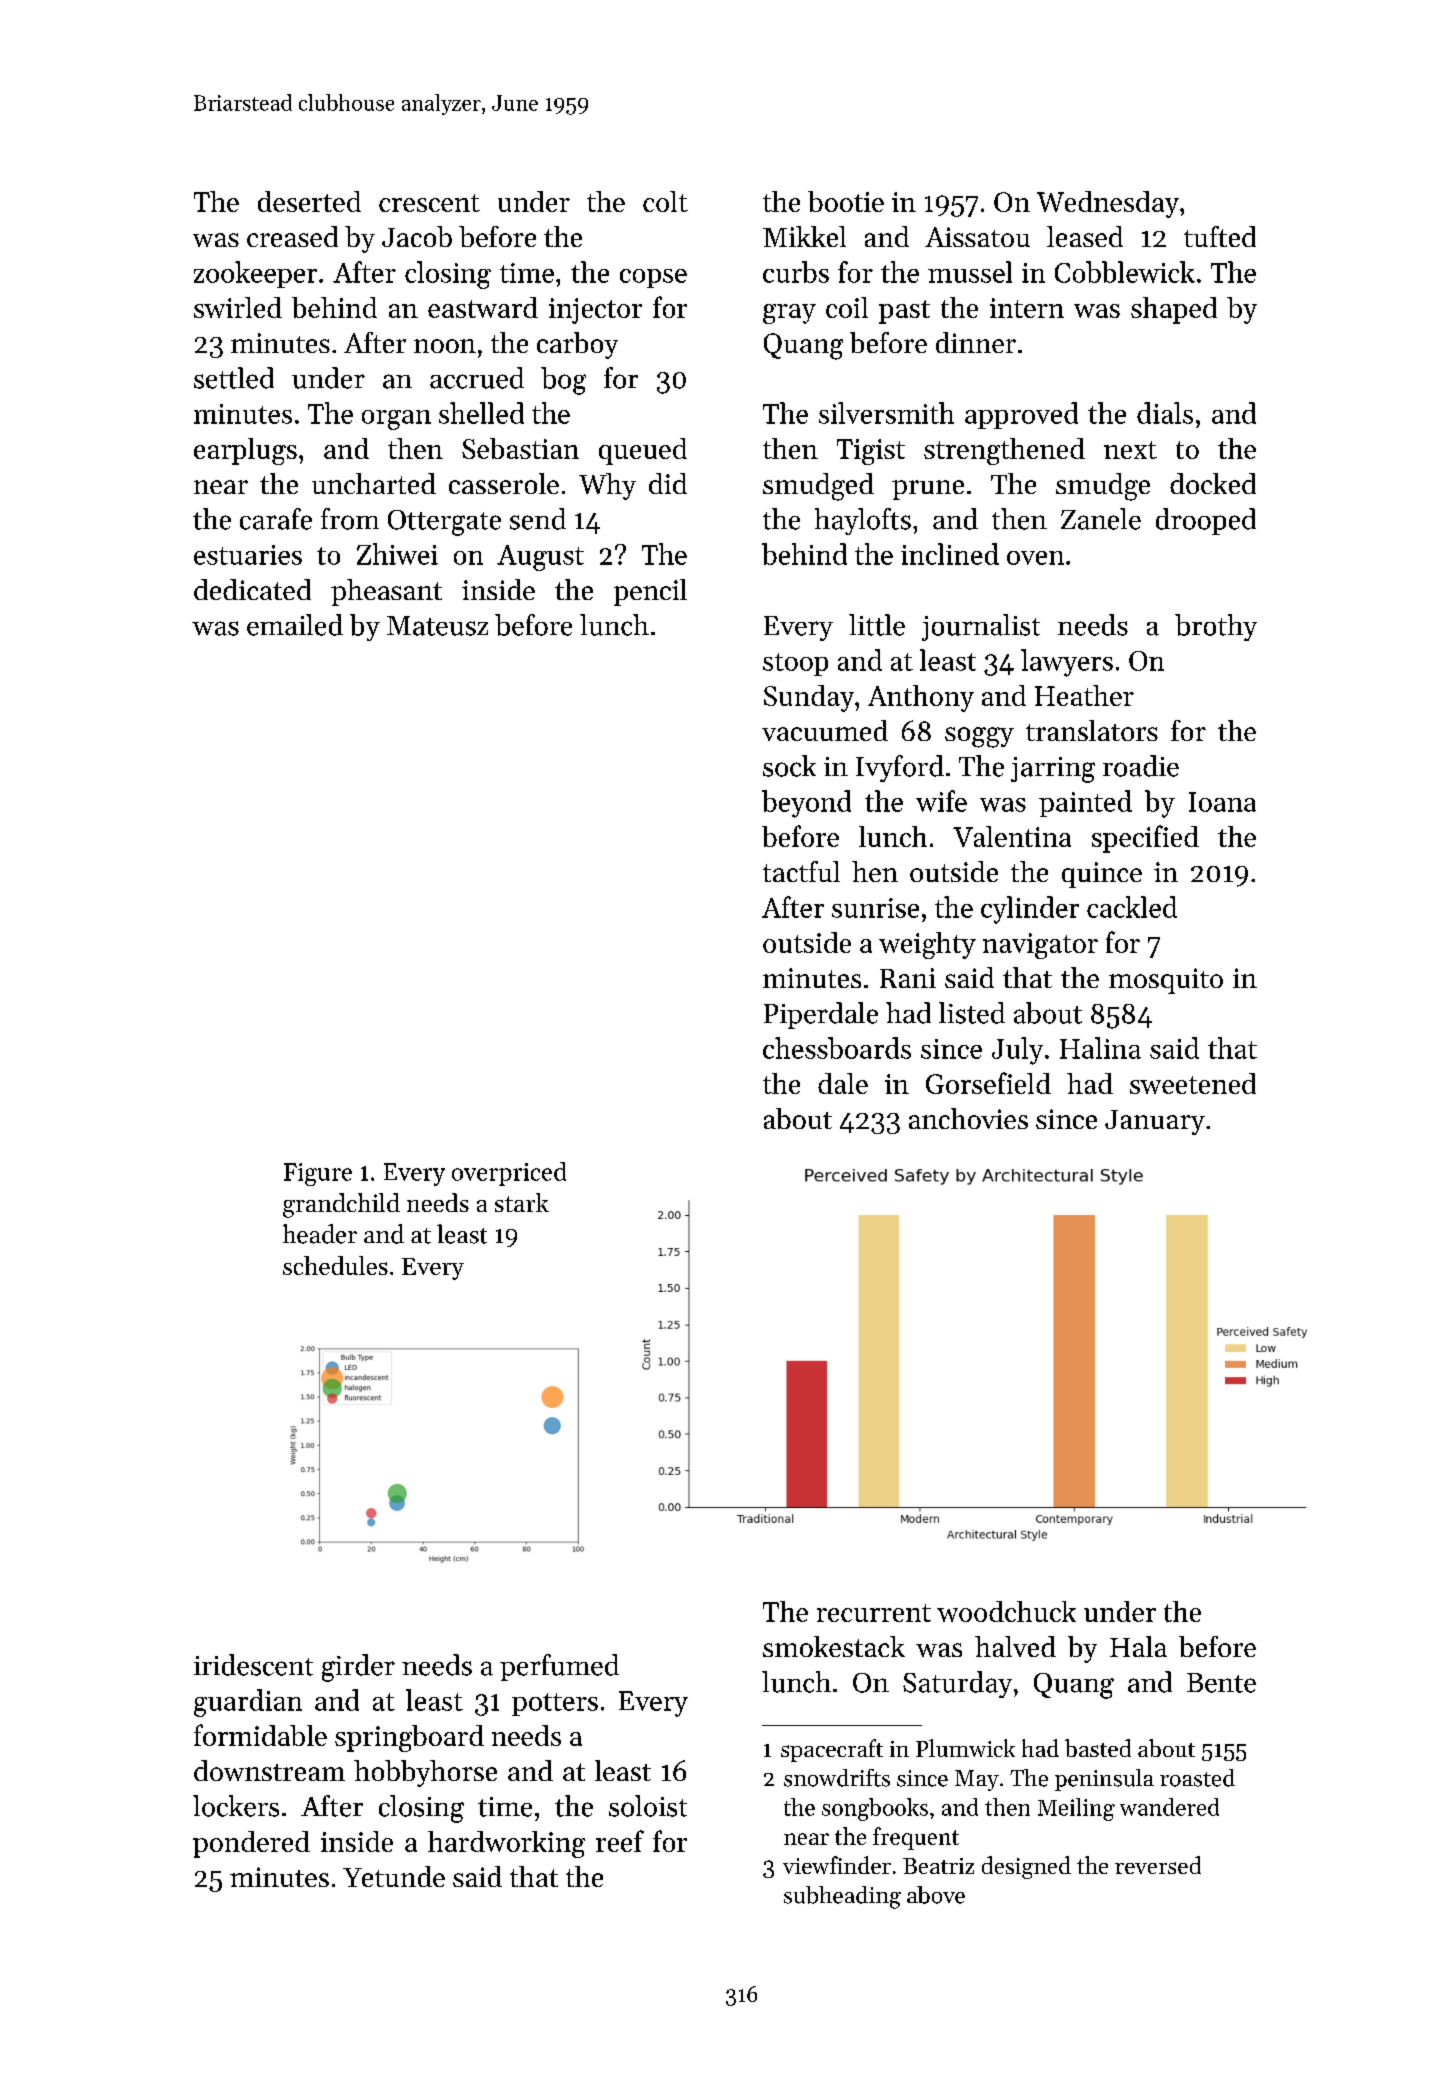 Image resolution: width=1450 pixels, height=2100 pixels. What do you see at coordinates (437, 626) in the screenshot?
I see `Mateusz` at bounding box center [437, 626].
